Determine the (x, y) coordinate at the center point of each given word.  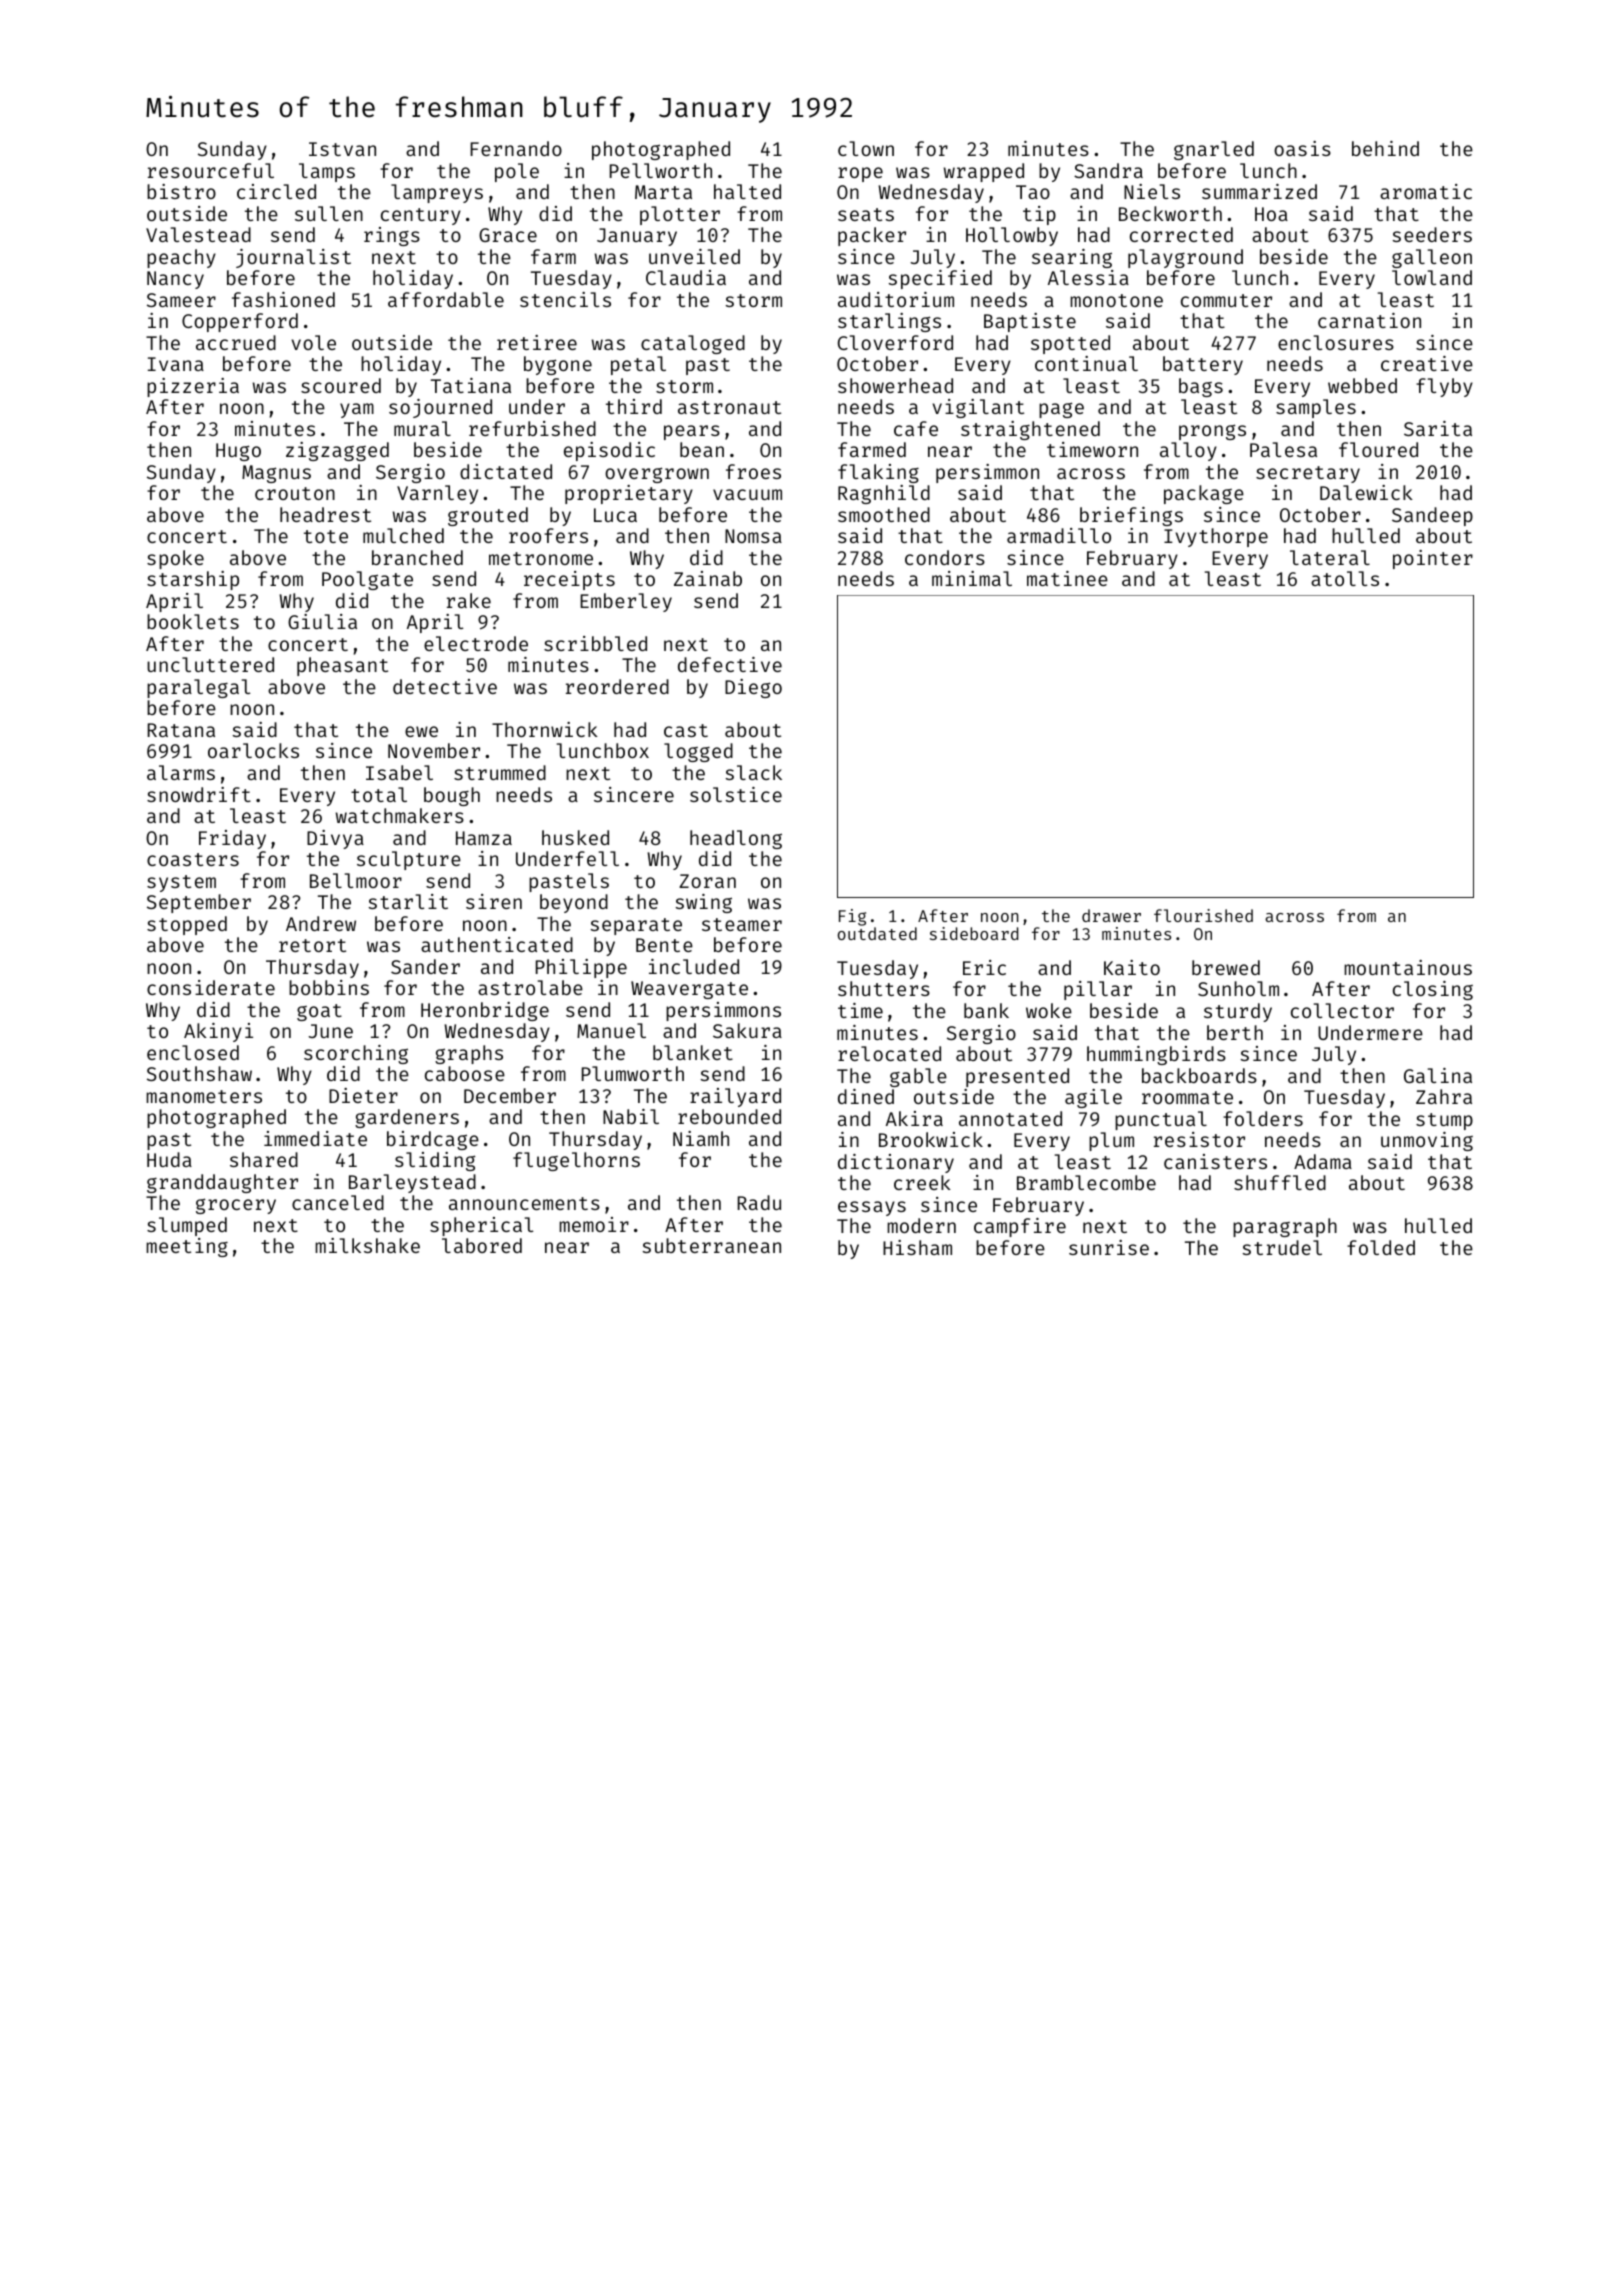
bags (1201, 387)
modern (921, 1225)
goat (319, 1012)
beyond (574, 903)
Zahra (1444, 1096)
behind (1385, 148)
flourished (1203, 915)
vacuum (747, 494)
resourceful (211, 170)
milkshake (367, 1245)
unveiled (694, 256)
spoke (175, 559)
